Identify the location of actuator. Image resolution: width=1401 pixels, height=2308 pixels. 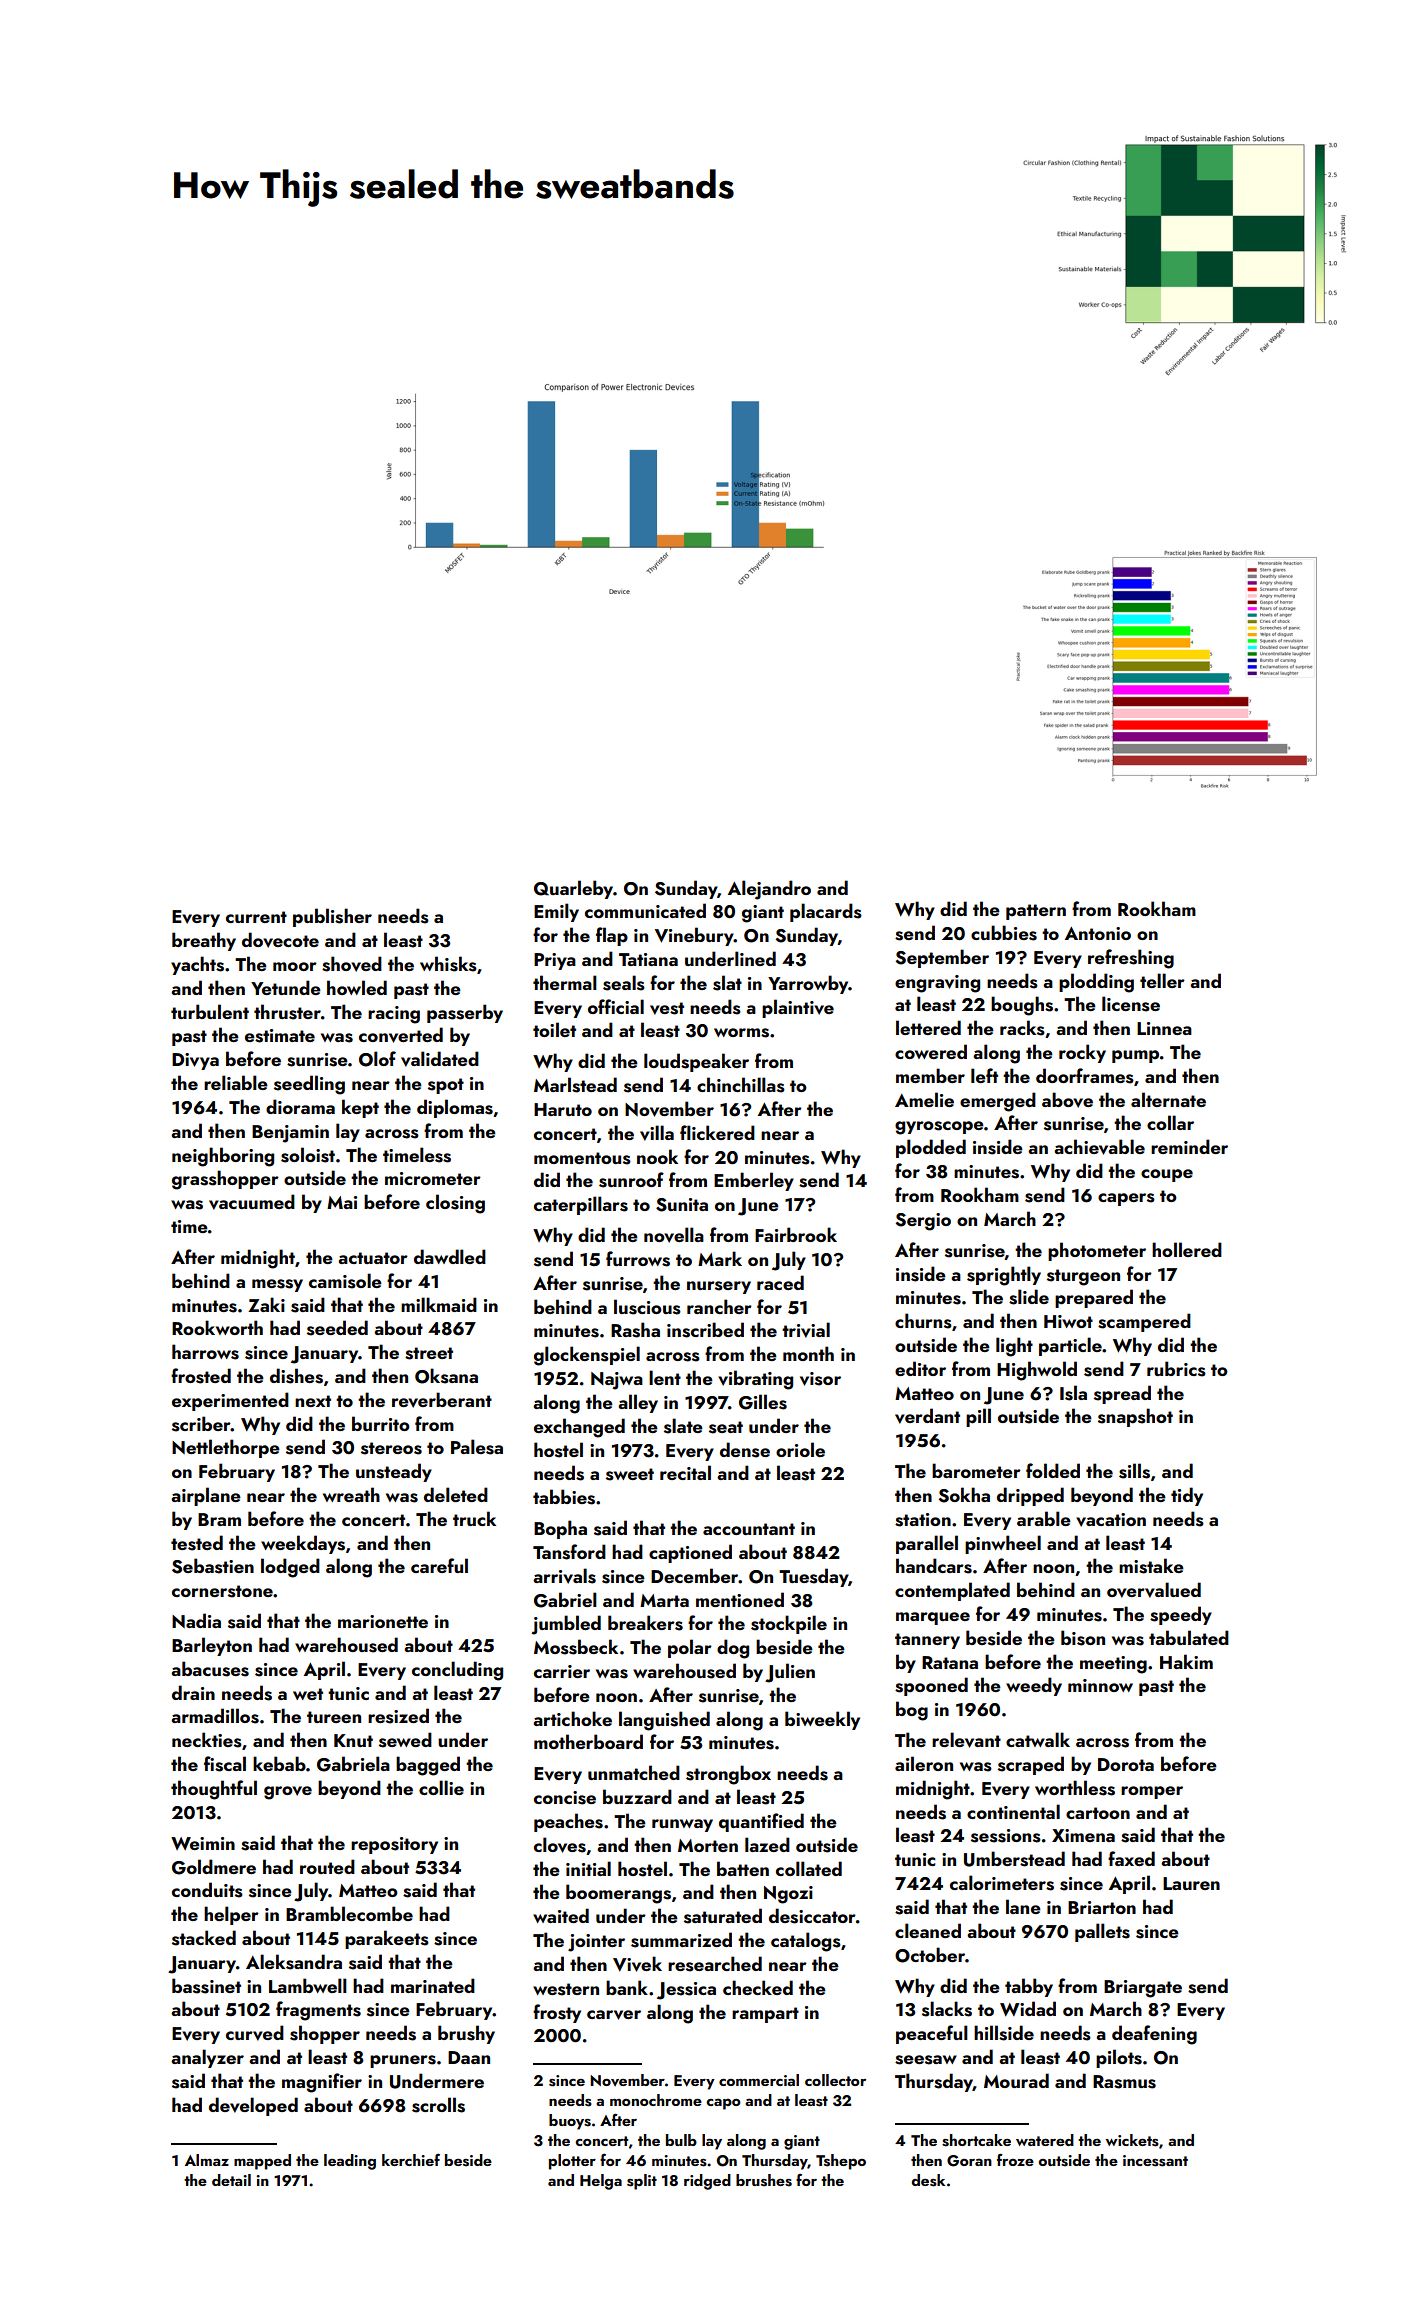
(373, 1258).
